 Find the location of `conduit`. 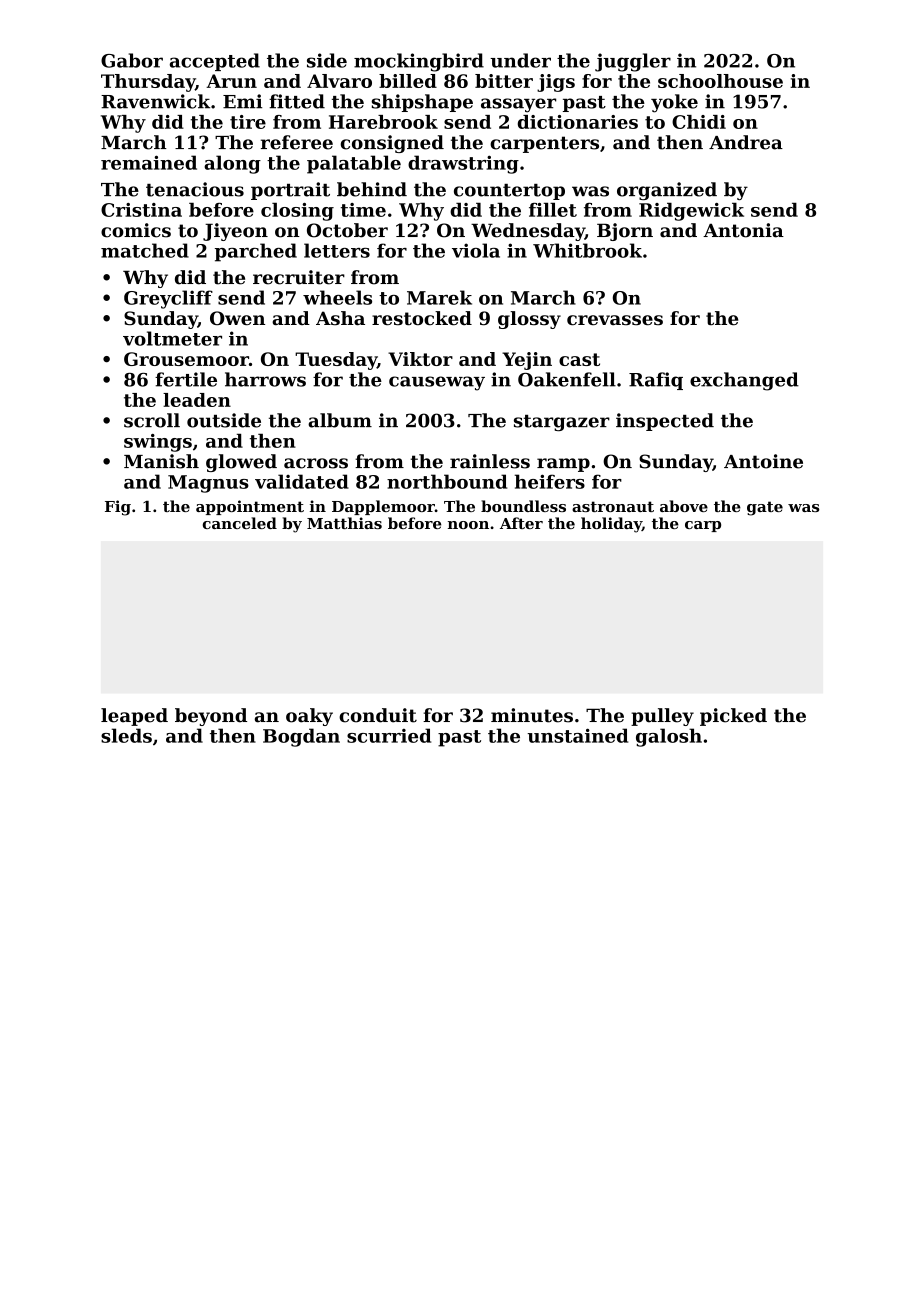

conduit is located at coordinates (378, 715).
